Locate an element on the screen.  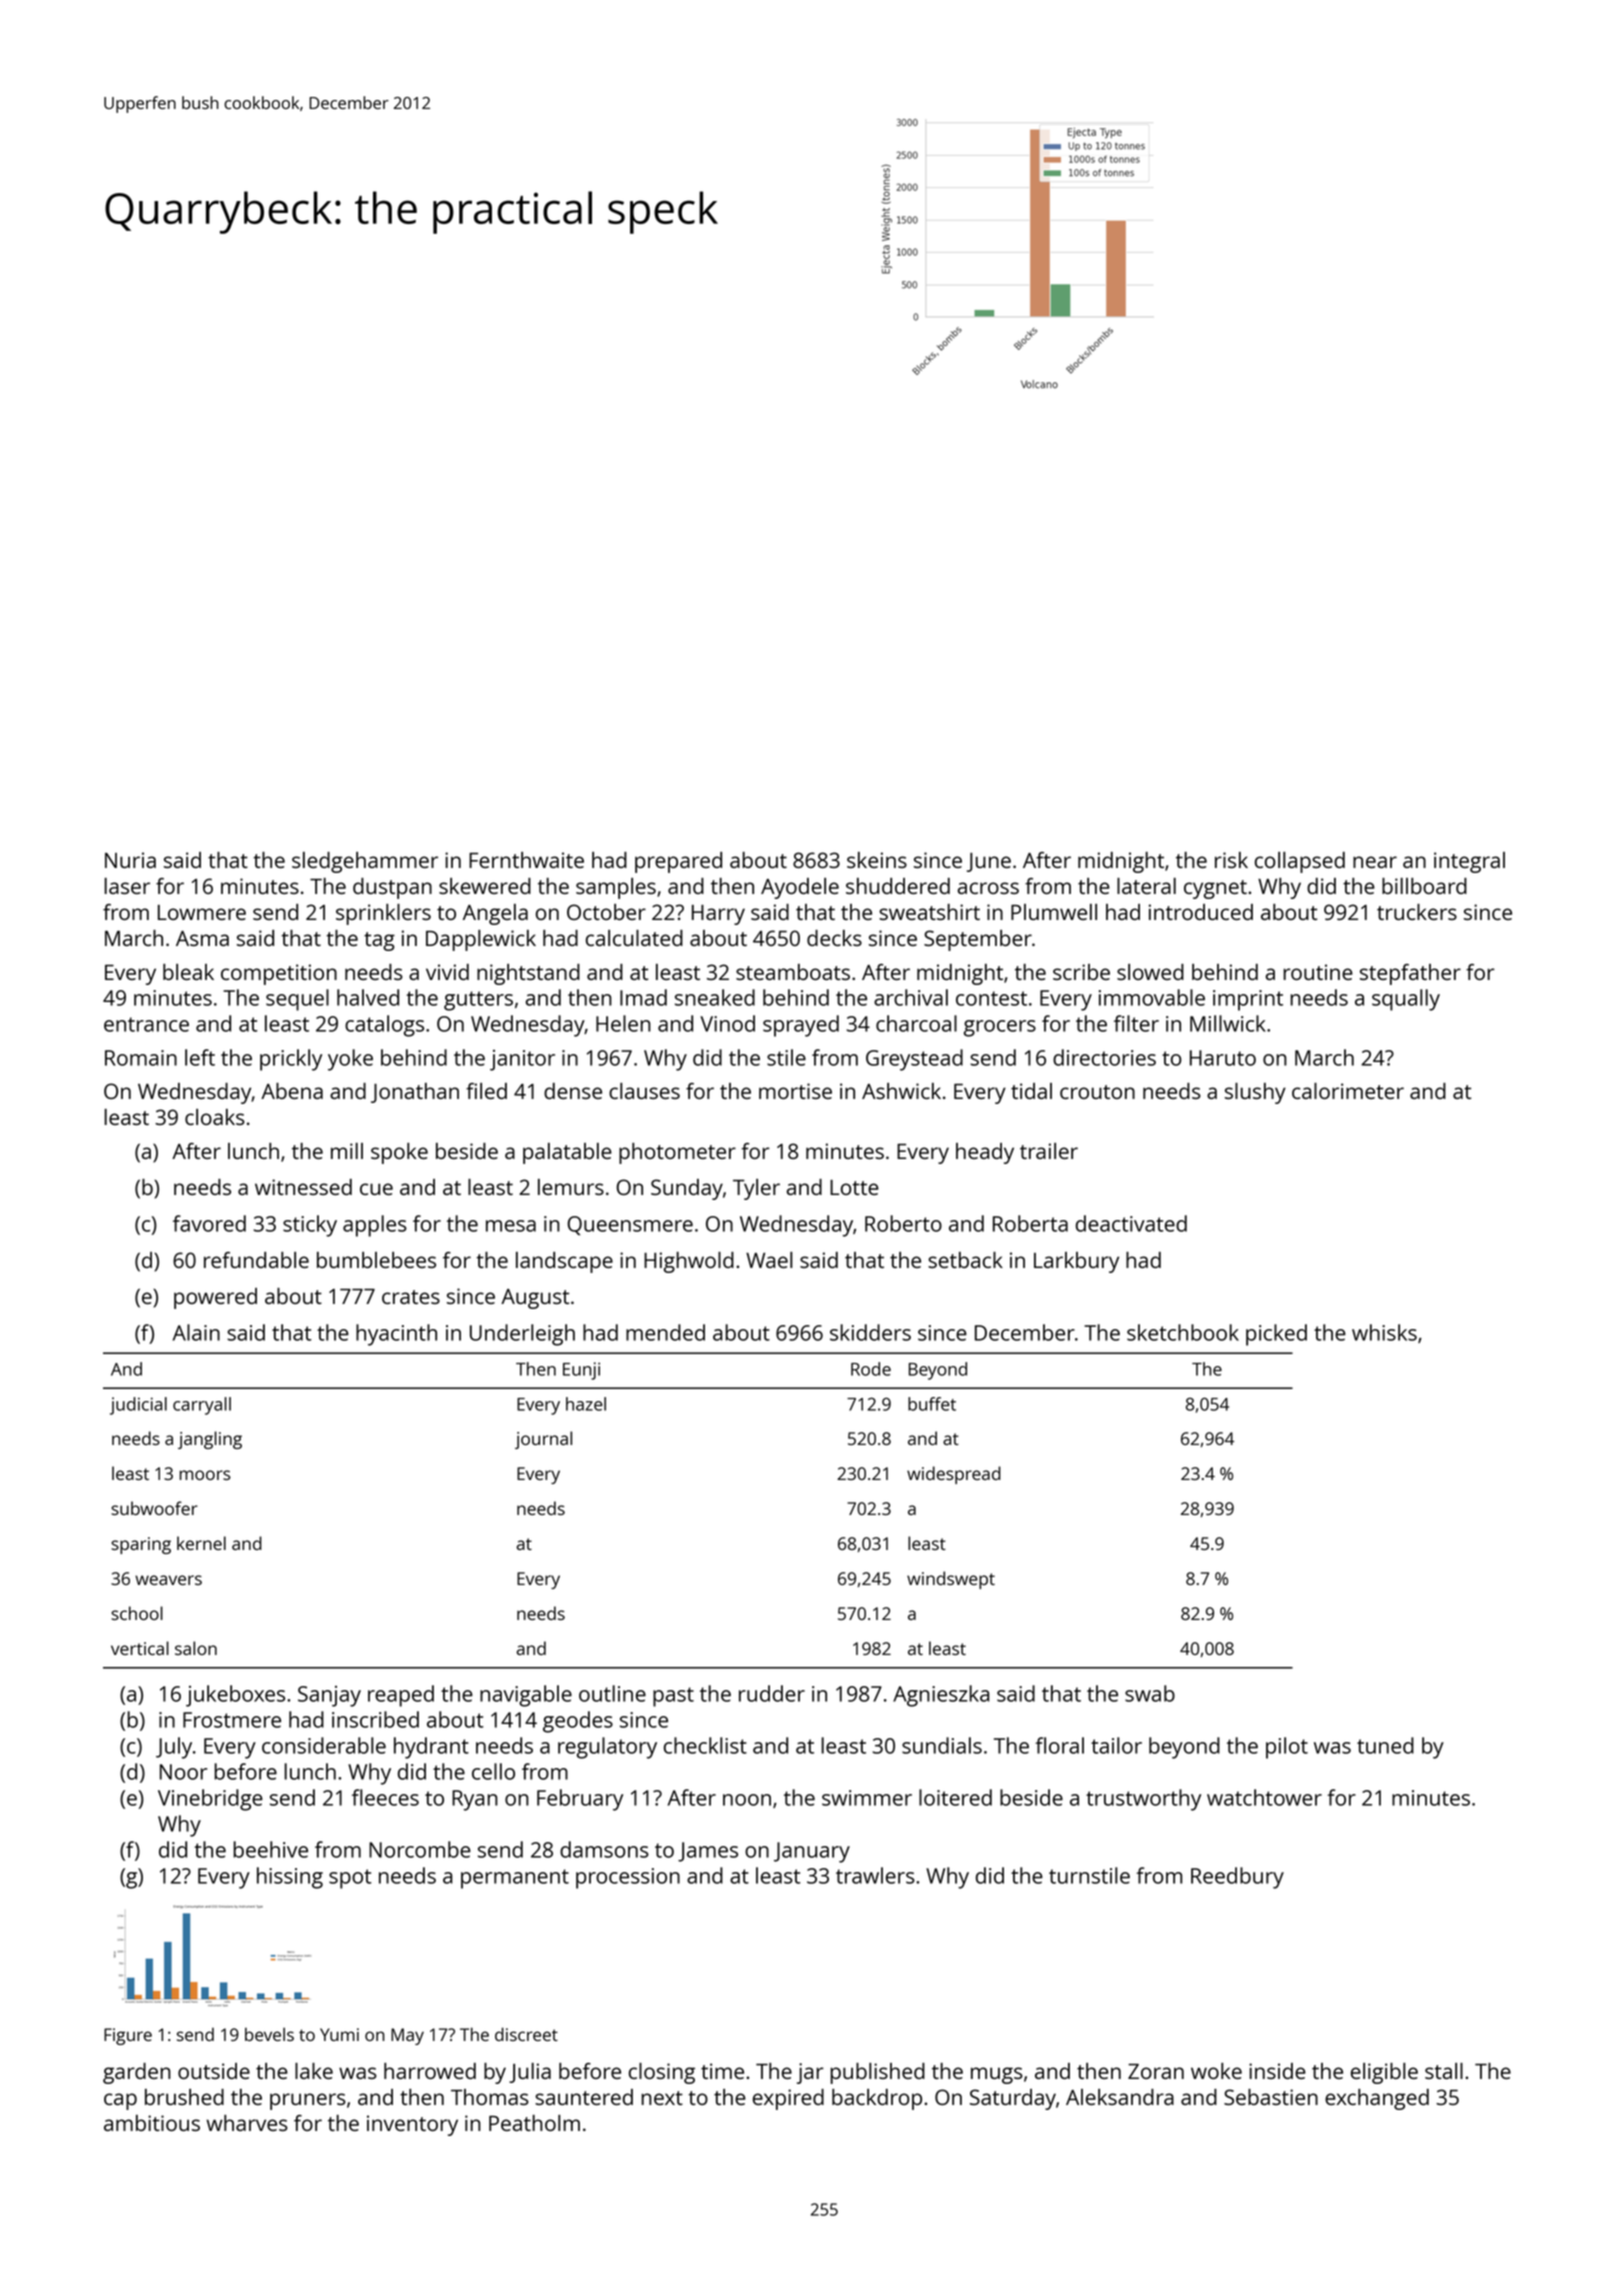
buffet is located at coordinates (932, 1404).
